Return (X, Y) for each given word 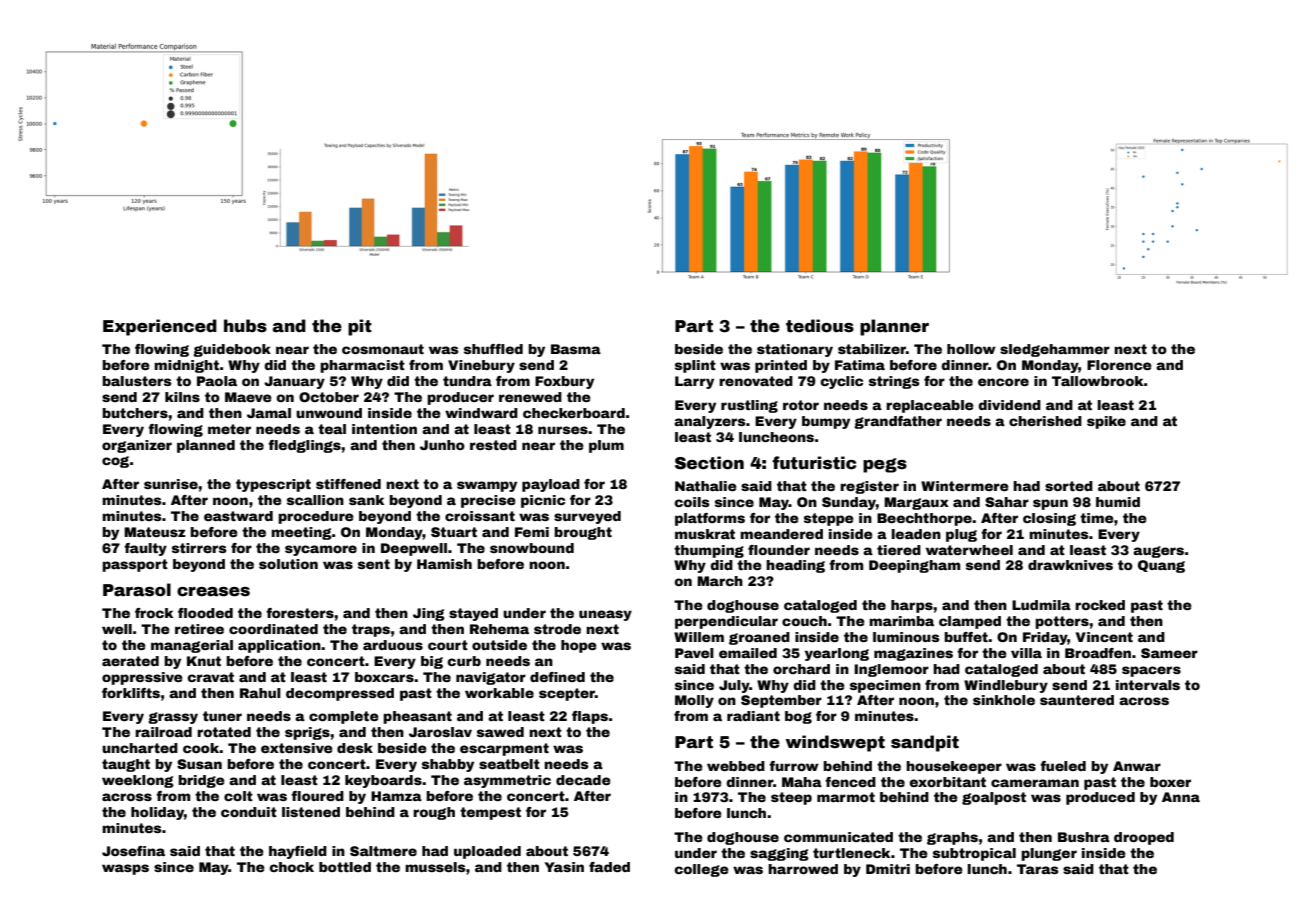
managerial (192, 646)
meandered (781, 534)
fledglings (304, 446)
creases (213, 592)
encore (1003, 382)
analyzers (710, 422)
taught (126, 765)
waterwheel (969, 550)
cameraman (1035, 783)
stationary (795, 350)
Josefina (133, 851)
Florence (1119, 365)
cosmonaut (383, 349)
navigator (491, 678)
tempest (490, 813)
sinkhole (1004, 700)
